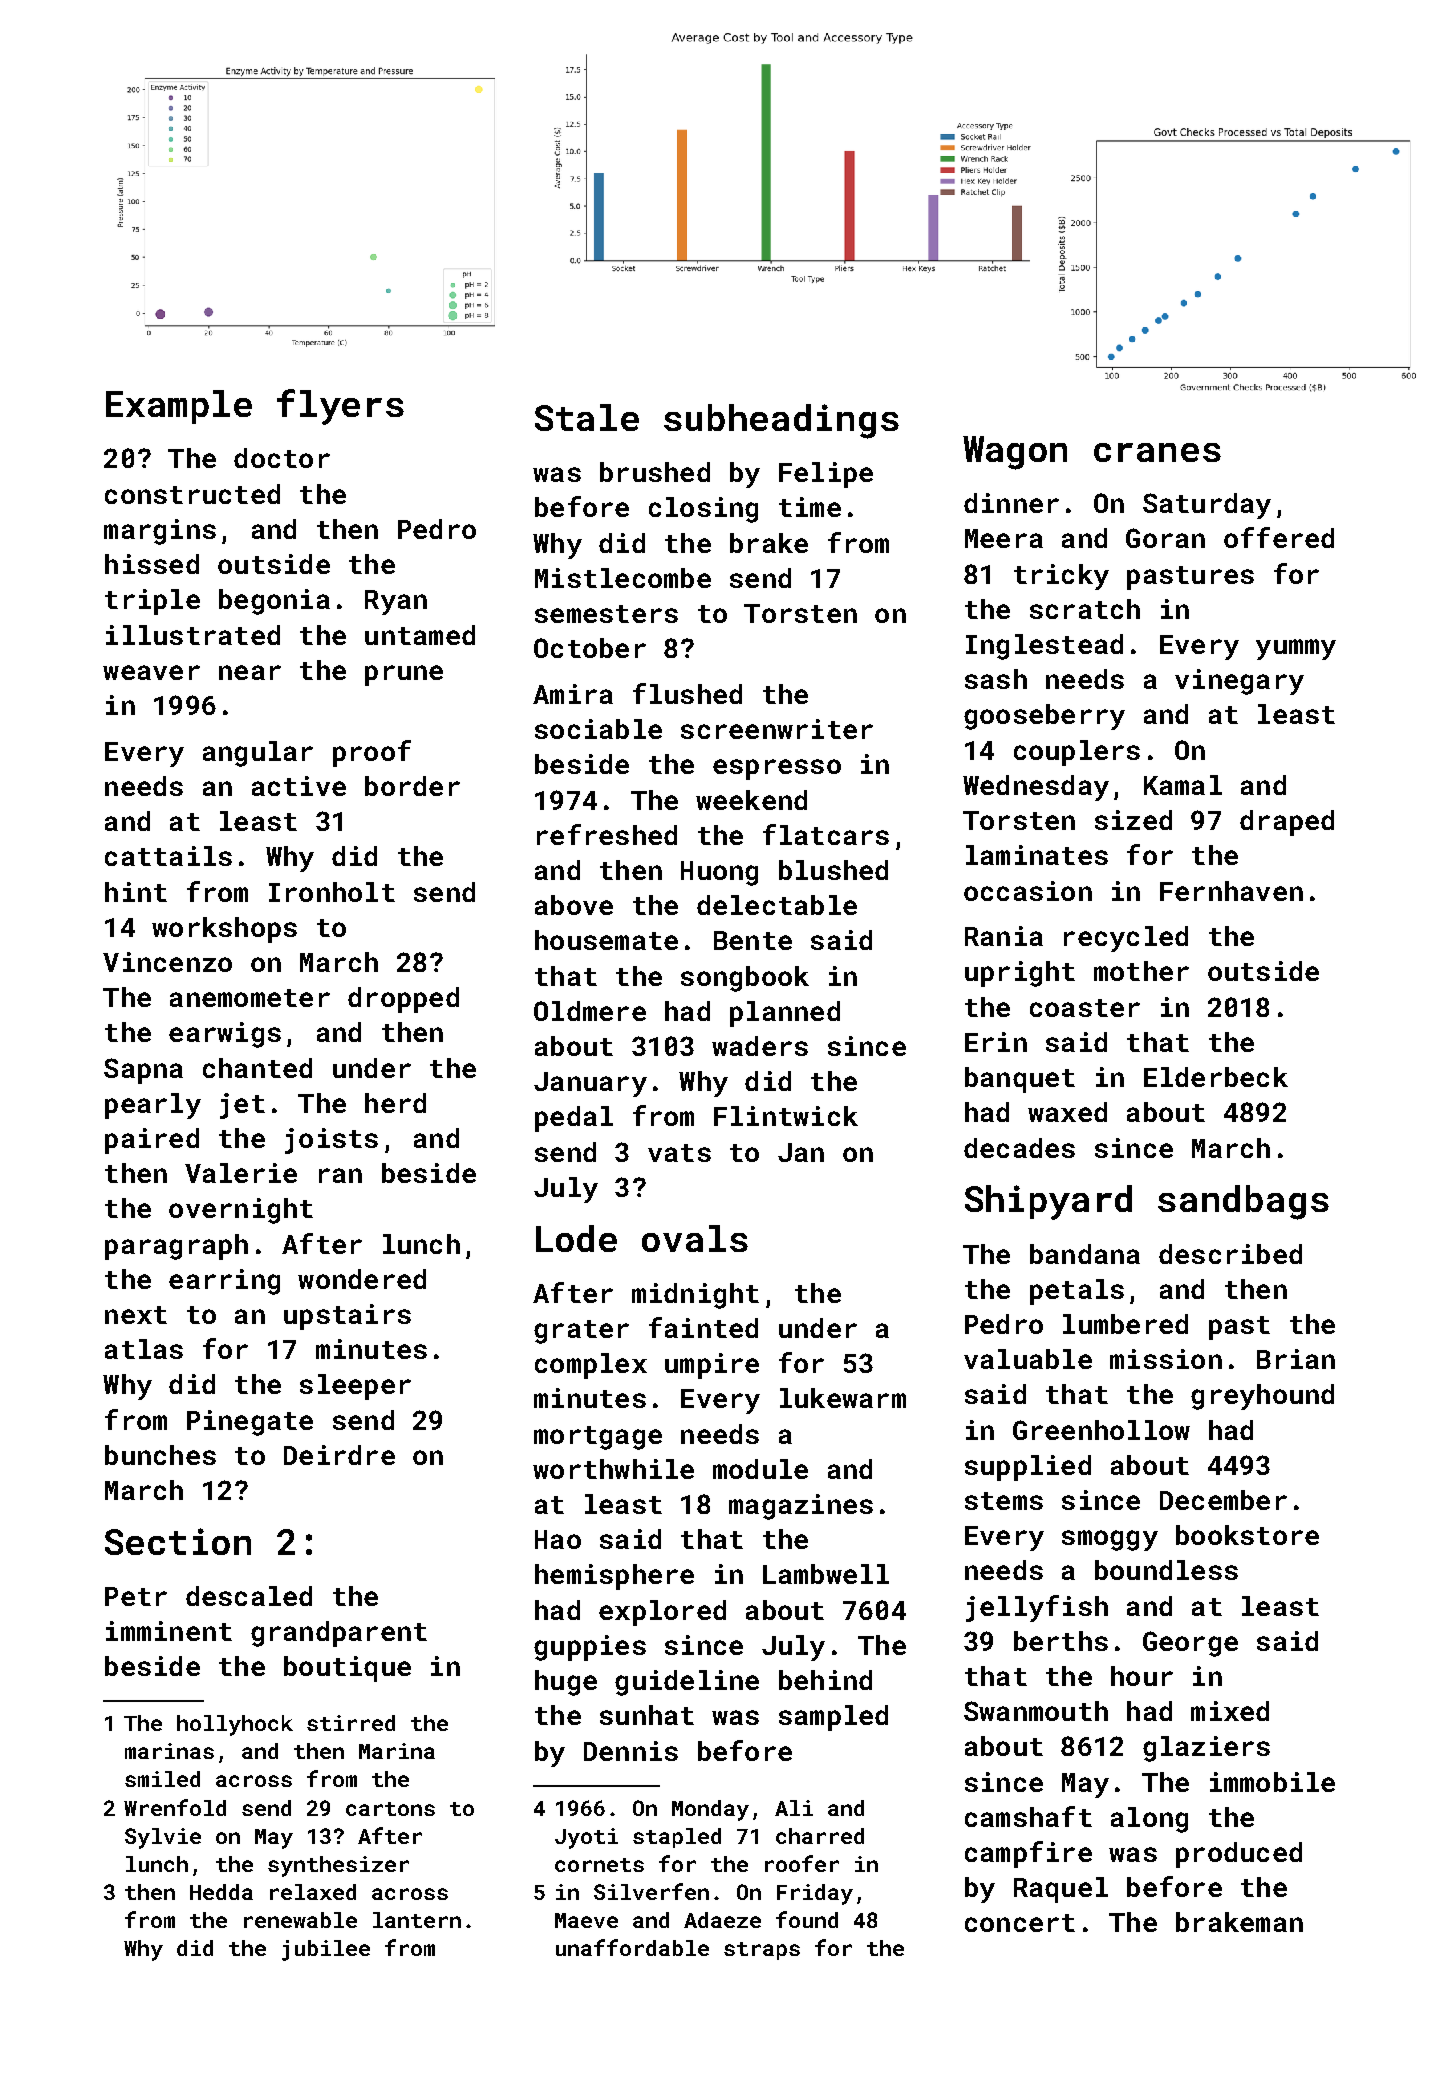 The height and width of the document is (2100, 1450). What do you see at coordinates (587, 417) in the document?
I see `Stale` at bounding box center [587, 417].
